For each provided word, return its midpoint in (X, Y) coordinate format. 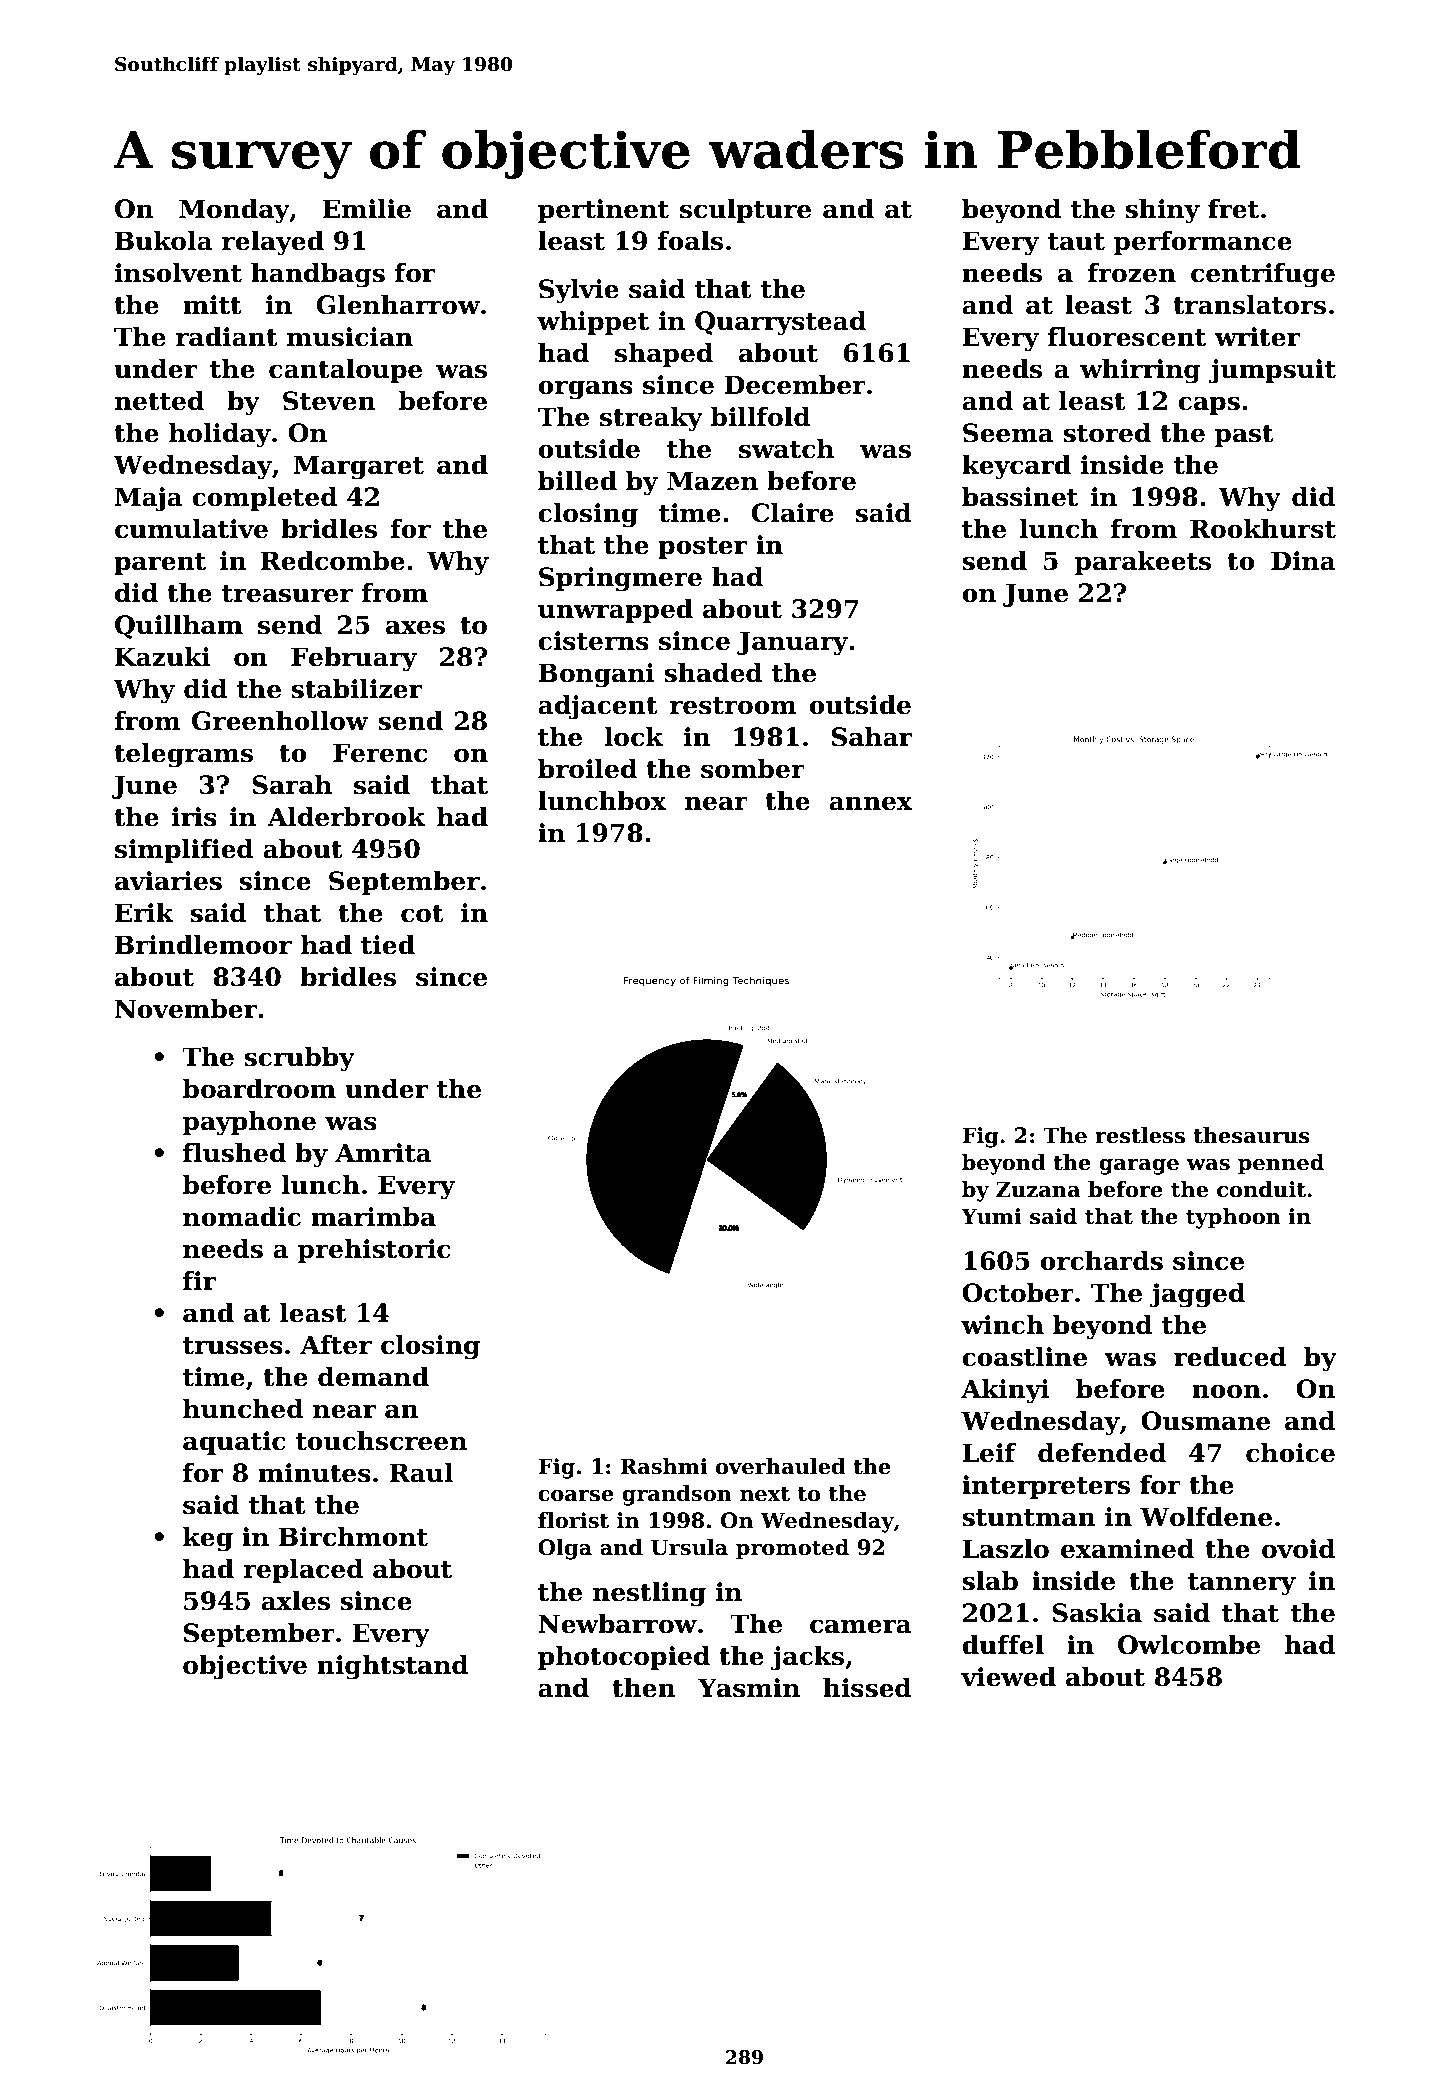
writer (1257, 337)
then (644, 1688)
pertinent (603, 211)
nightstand (393, 1667)
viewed (1008, 1677)
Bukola (164, 241)
